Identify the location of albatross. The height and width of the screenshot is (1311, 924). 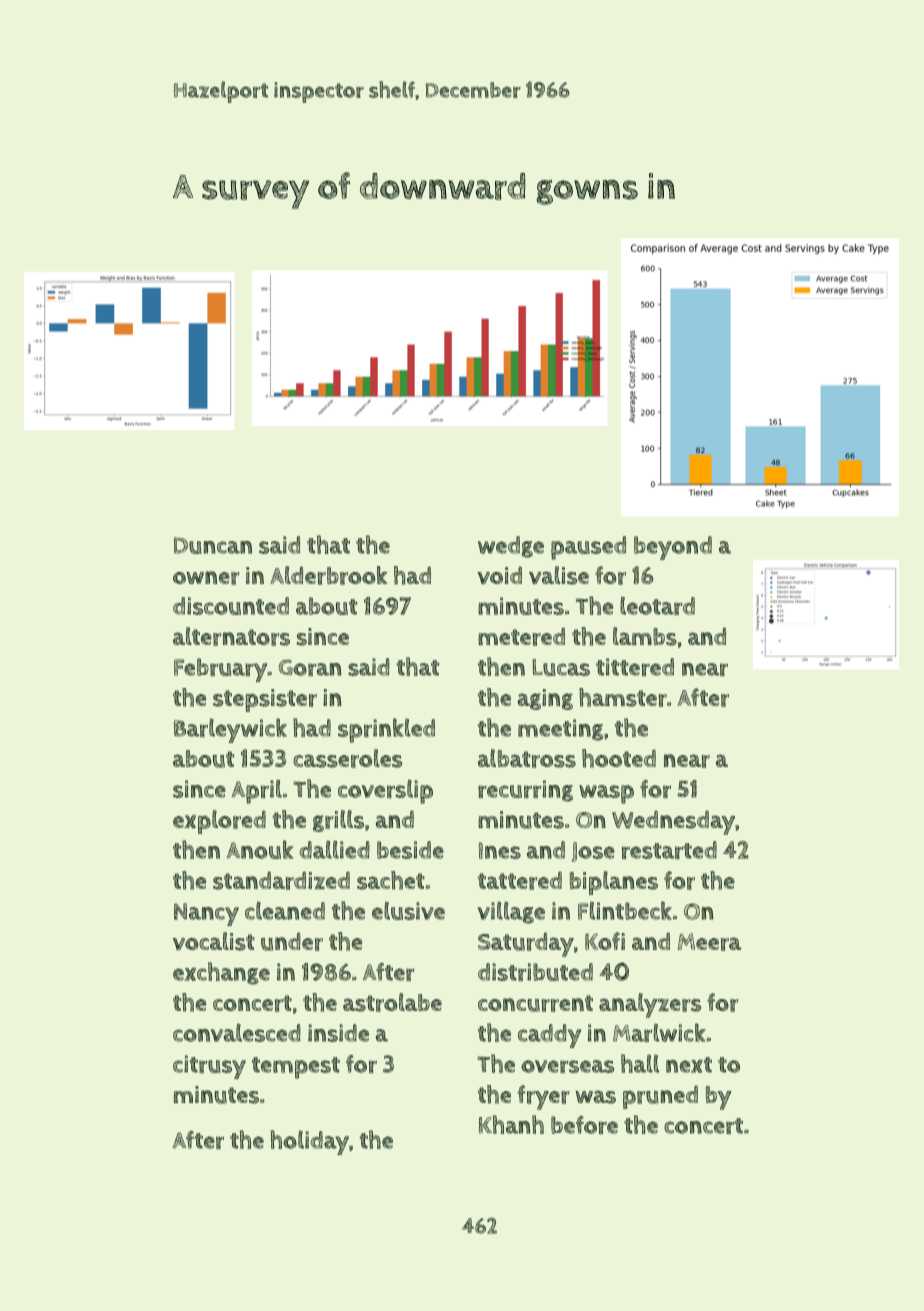
(527, 758).
